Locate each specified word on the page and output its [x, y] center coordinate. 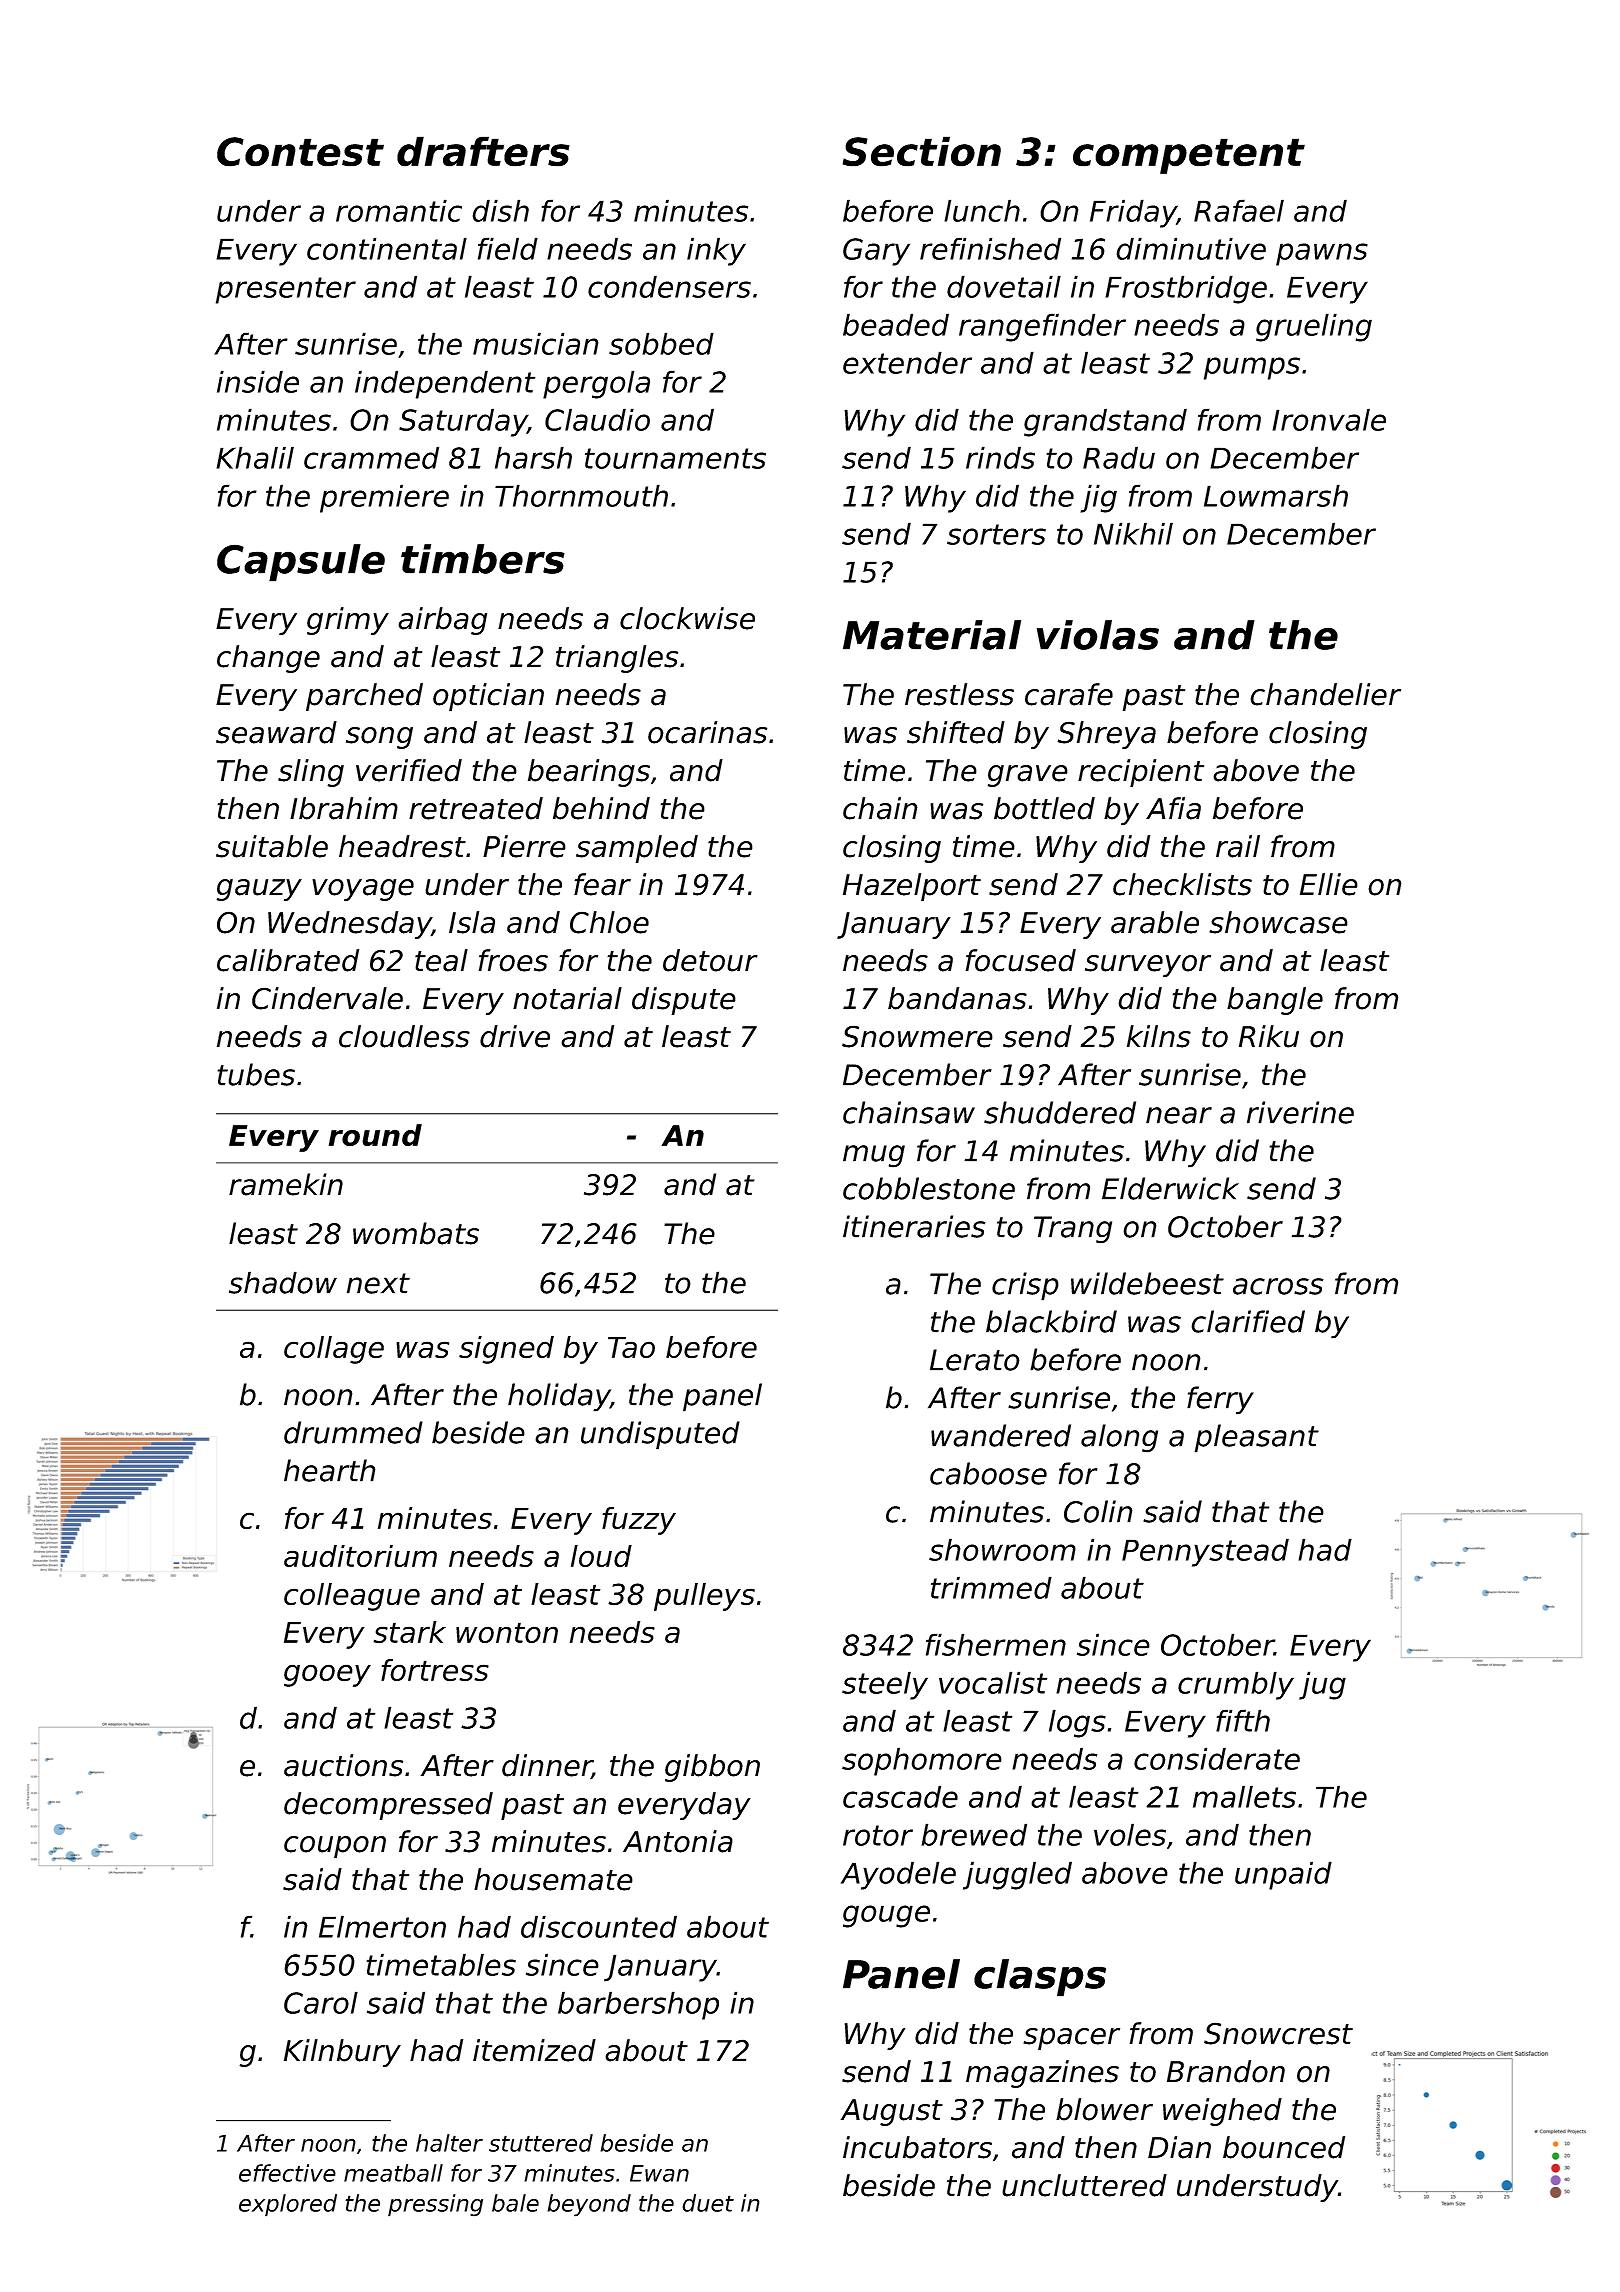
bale [515, 2203]
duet [708, 2203]
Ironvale [1329, 419]
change [268, 659]
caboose [988, 1473]
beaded [896, 324]
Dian [1179, 2147]
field [508, 248]
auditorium [360, 1556]
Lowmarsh [1276, 495]
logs [1077, 1723]
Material [932, 635]
